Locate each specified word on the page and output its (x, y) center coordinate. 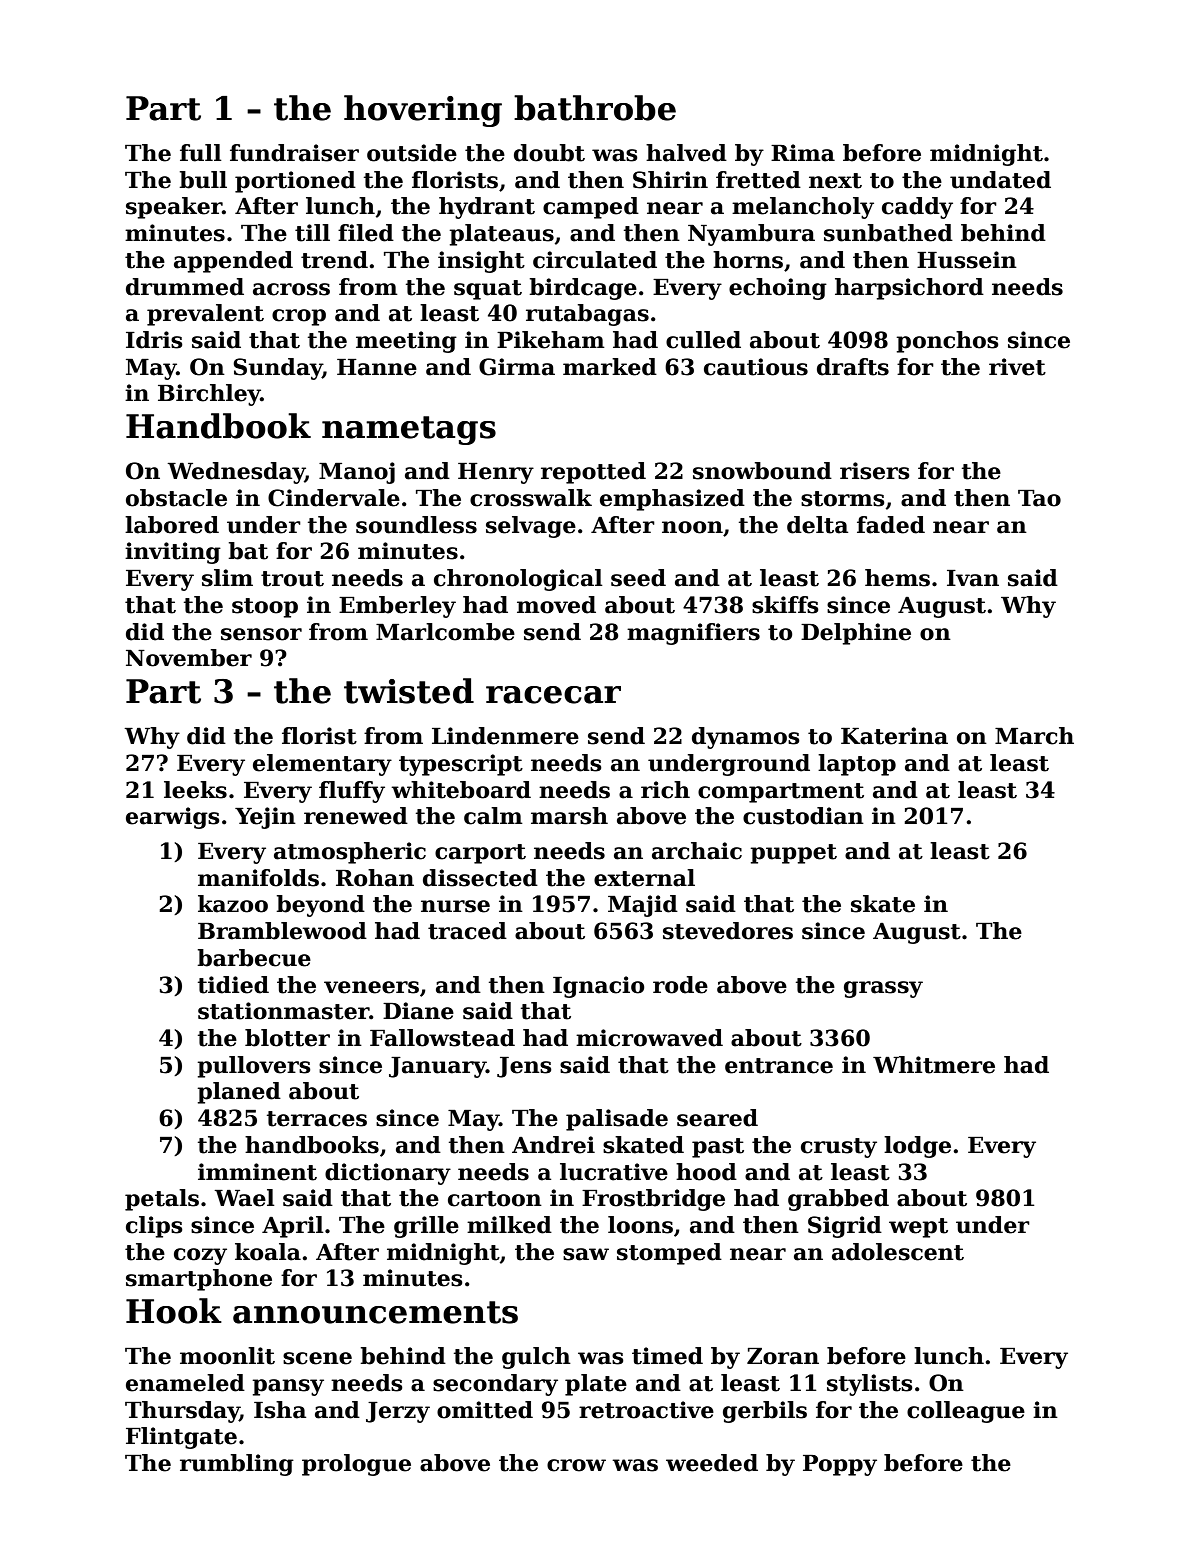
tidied (233, 985)
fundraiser (294, 153)
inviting (173, 553)
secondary (495, 1385)
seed (638, 578)
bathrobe (595, 108)
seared (717, 1118)
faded (891, 525)
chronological (518, 580)
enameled (185, 1383)
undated (1000, 180)
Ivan (973, 578)
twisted (409, 691)
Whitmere (934, 1065)
